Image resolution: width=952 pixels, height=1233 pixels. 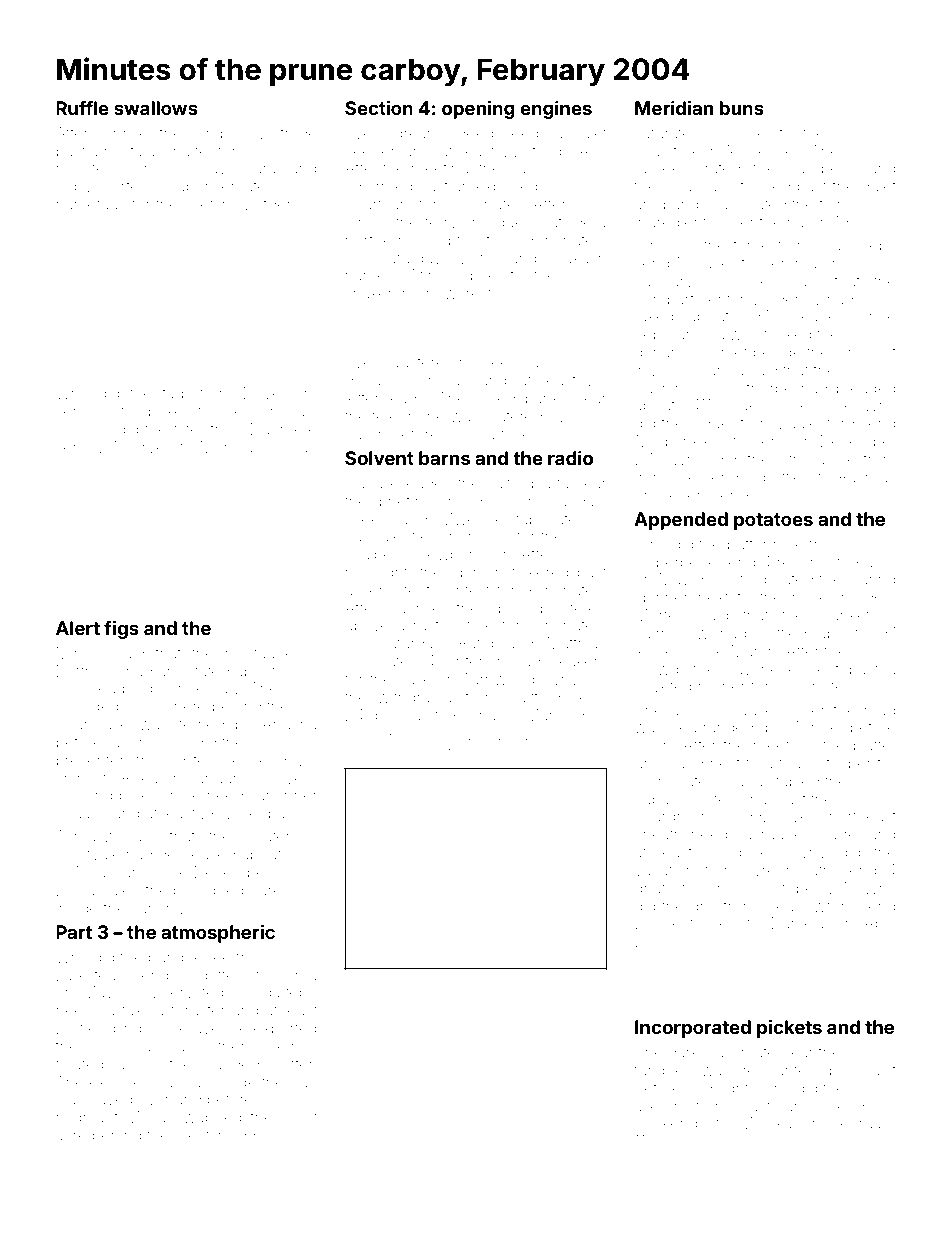 I want to click on Section, so click(x=379, y=108).
